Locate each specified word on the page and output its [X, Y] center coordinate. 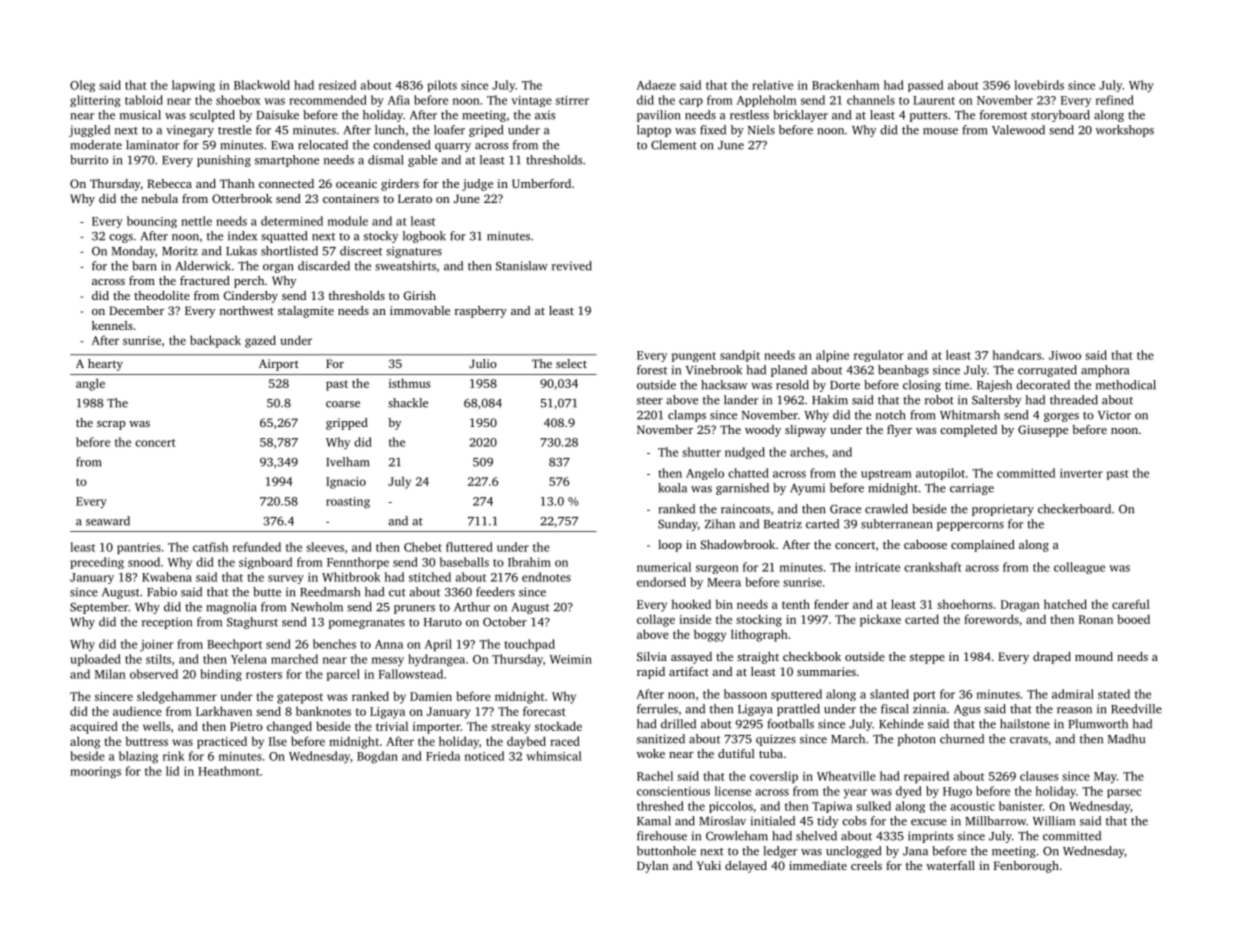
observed [154, 674]
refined [1115, 100]
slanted [889, 694]
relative [772, 85]
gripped [347, 424]
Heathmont [229, 771]
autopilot [940, 474]
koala [672, 488]
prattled [798, 710]
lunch [390, 130]
